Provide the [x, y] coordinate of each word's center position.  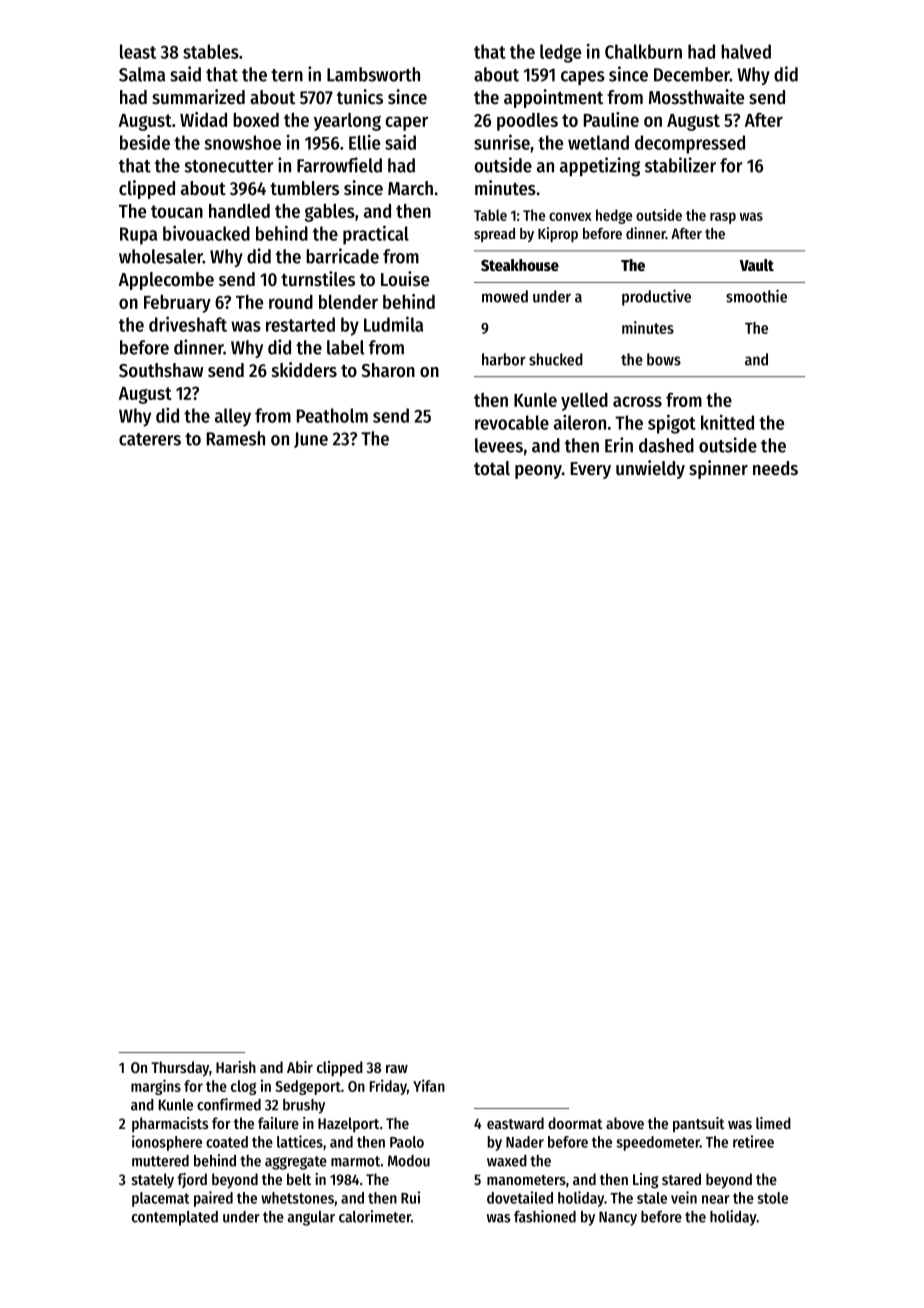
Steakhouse [520, 265]
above [625, 1123]
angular [311, 1218]
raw [397, 1068]
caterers [150, 439]
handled [239, 210]
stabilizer [680, 165]
